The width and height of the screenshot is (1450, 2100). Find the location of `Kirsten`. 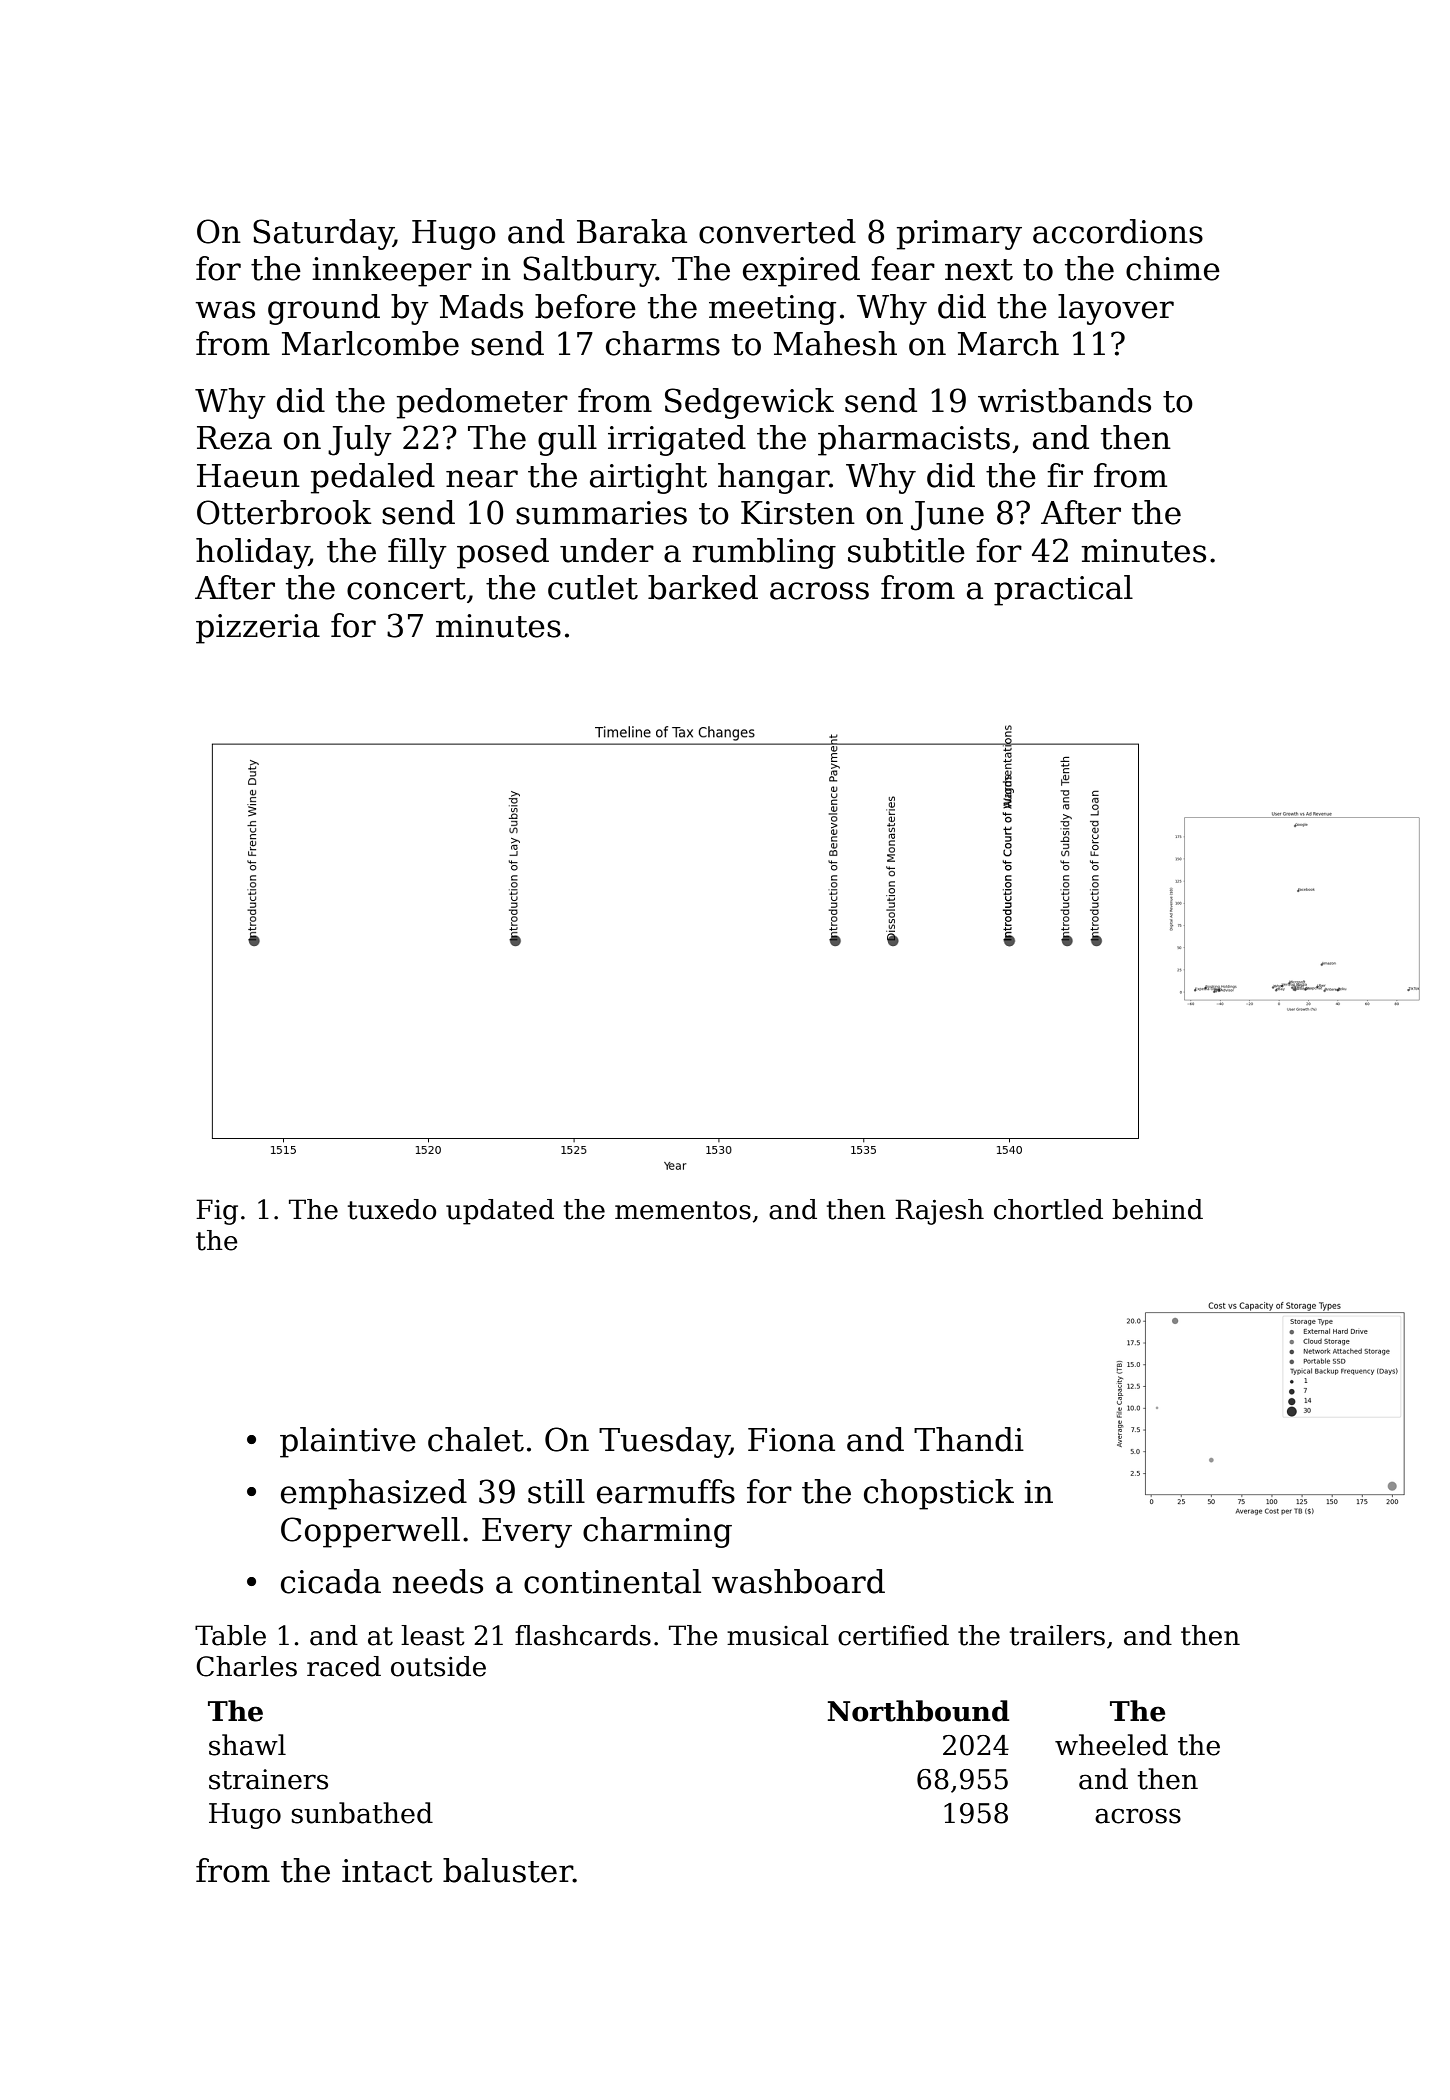

Kirsten is located at coordinates (798, 513).
